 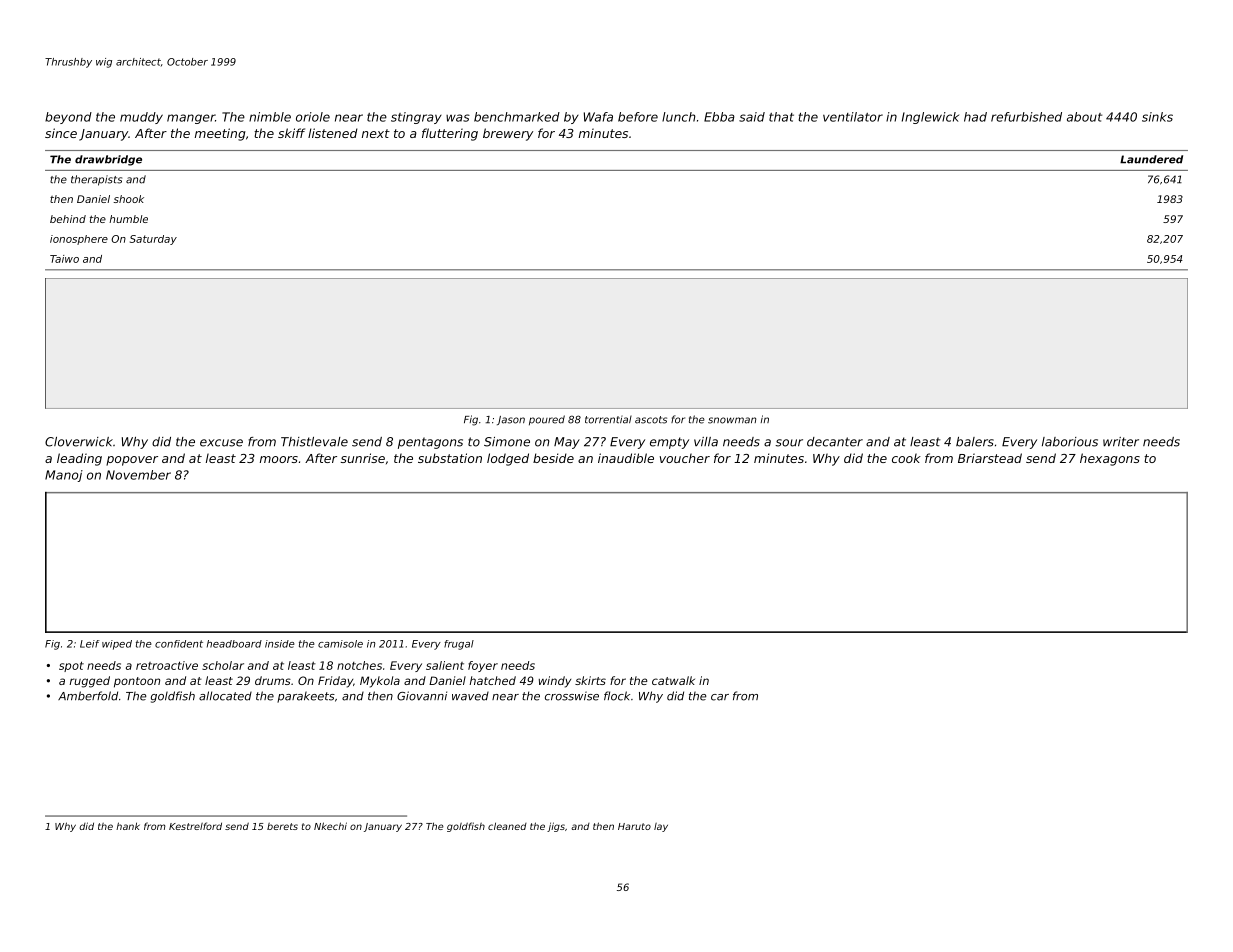 What do you see at coordinates (685, 458) in the page?
I see `voucher` at bounding box center [685, 458].
